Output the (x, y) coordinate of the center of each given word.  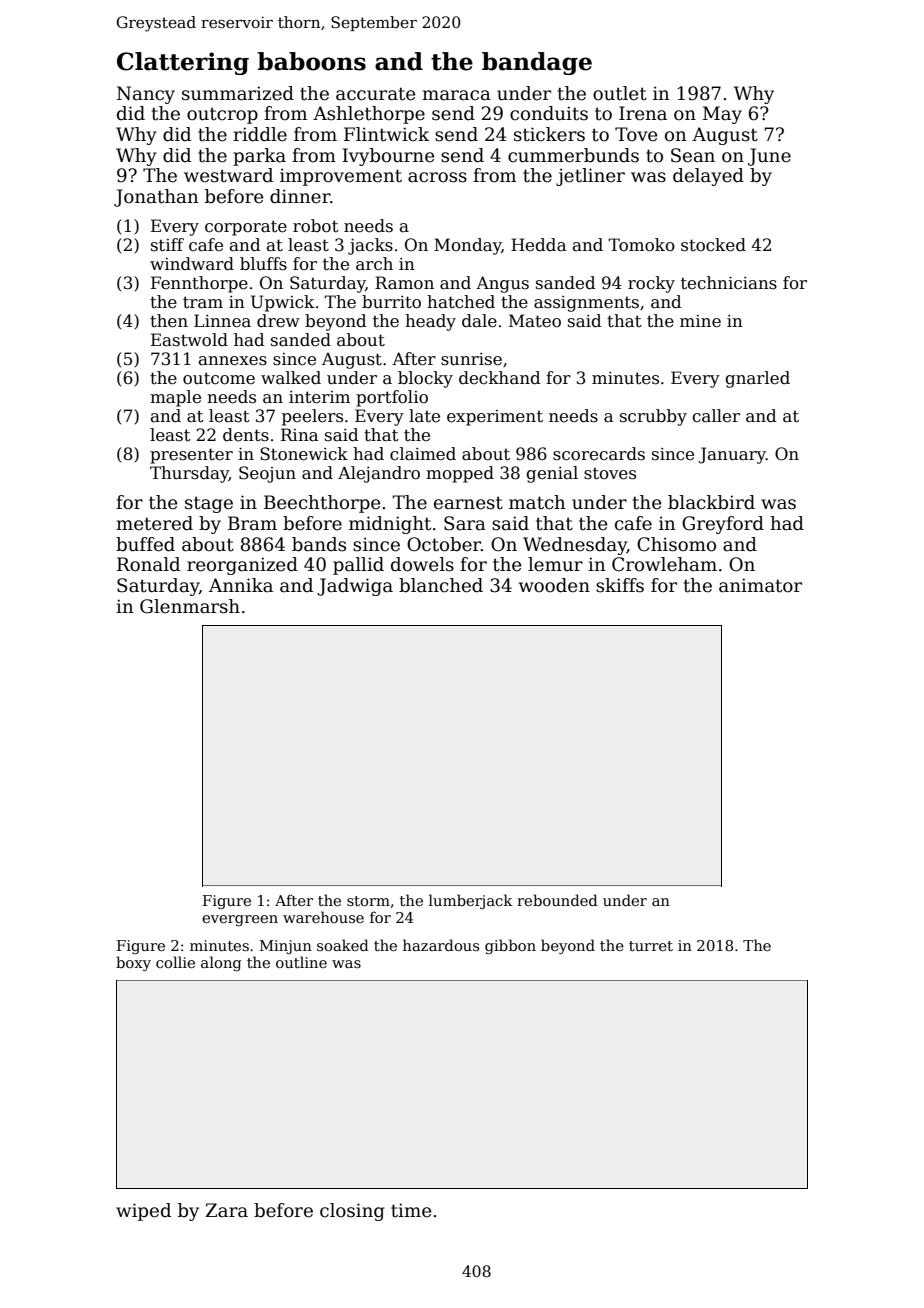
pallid (358, 566)
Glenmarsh (190, 606)
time (411, 1210)
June (769, 157)
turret (651, 946)
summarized (238, 93)
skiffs (620, 585)
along (221, 963)
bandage (537, 63)
